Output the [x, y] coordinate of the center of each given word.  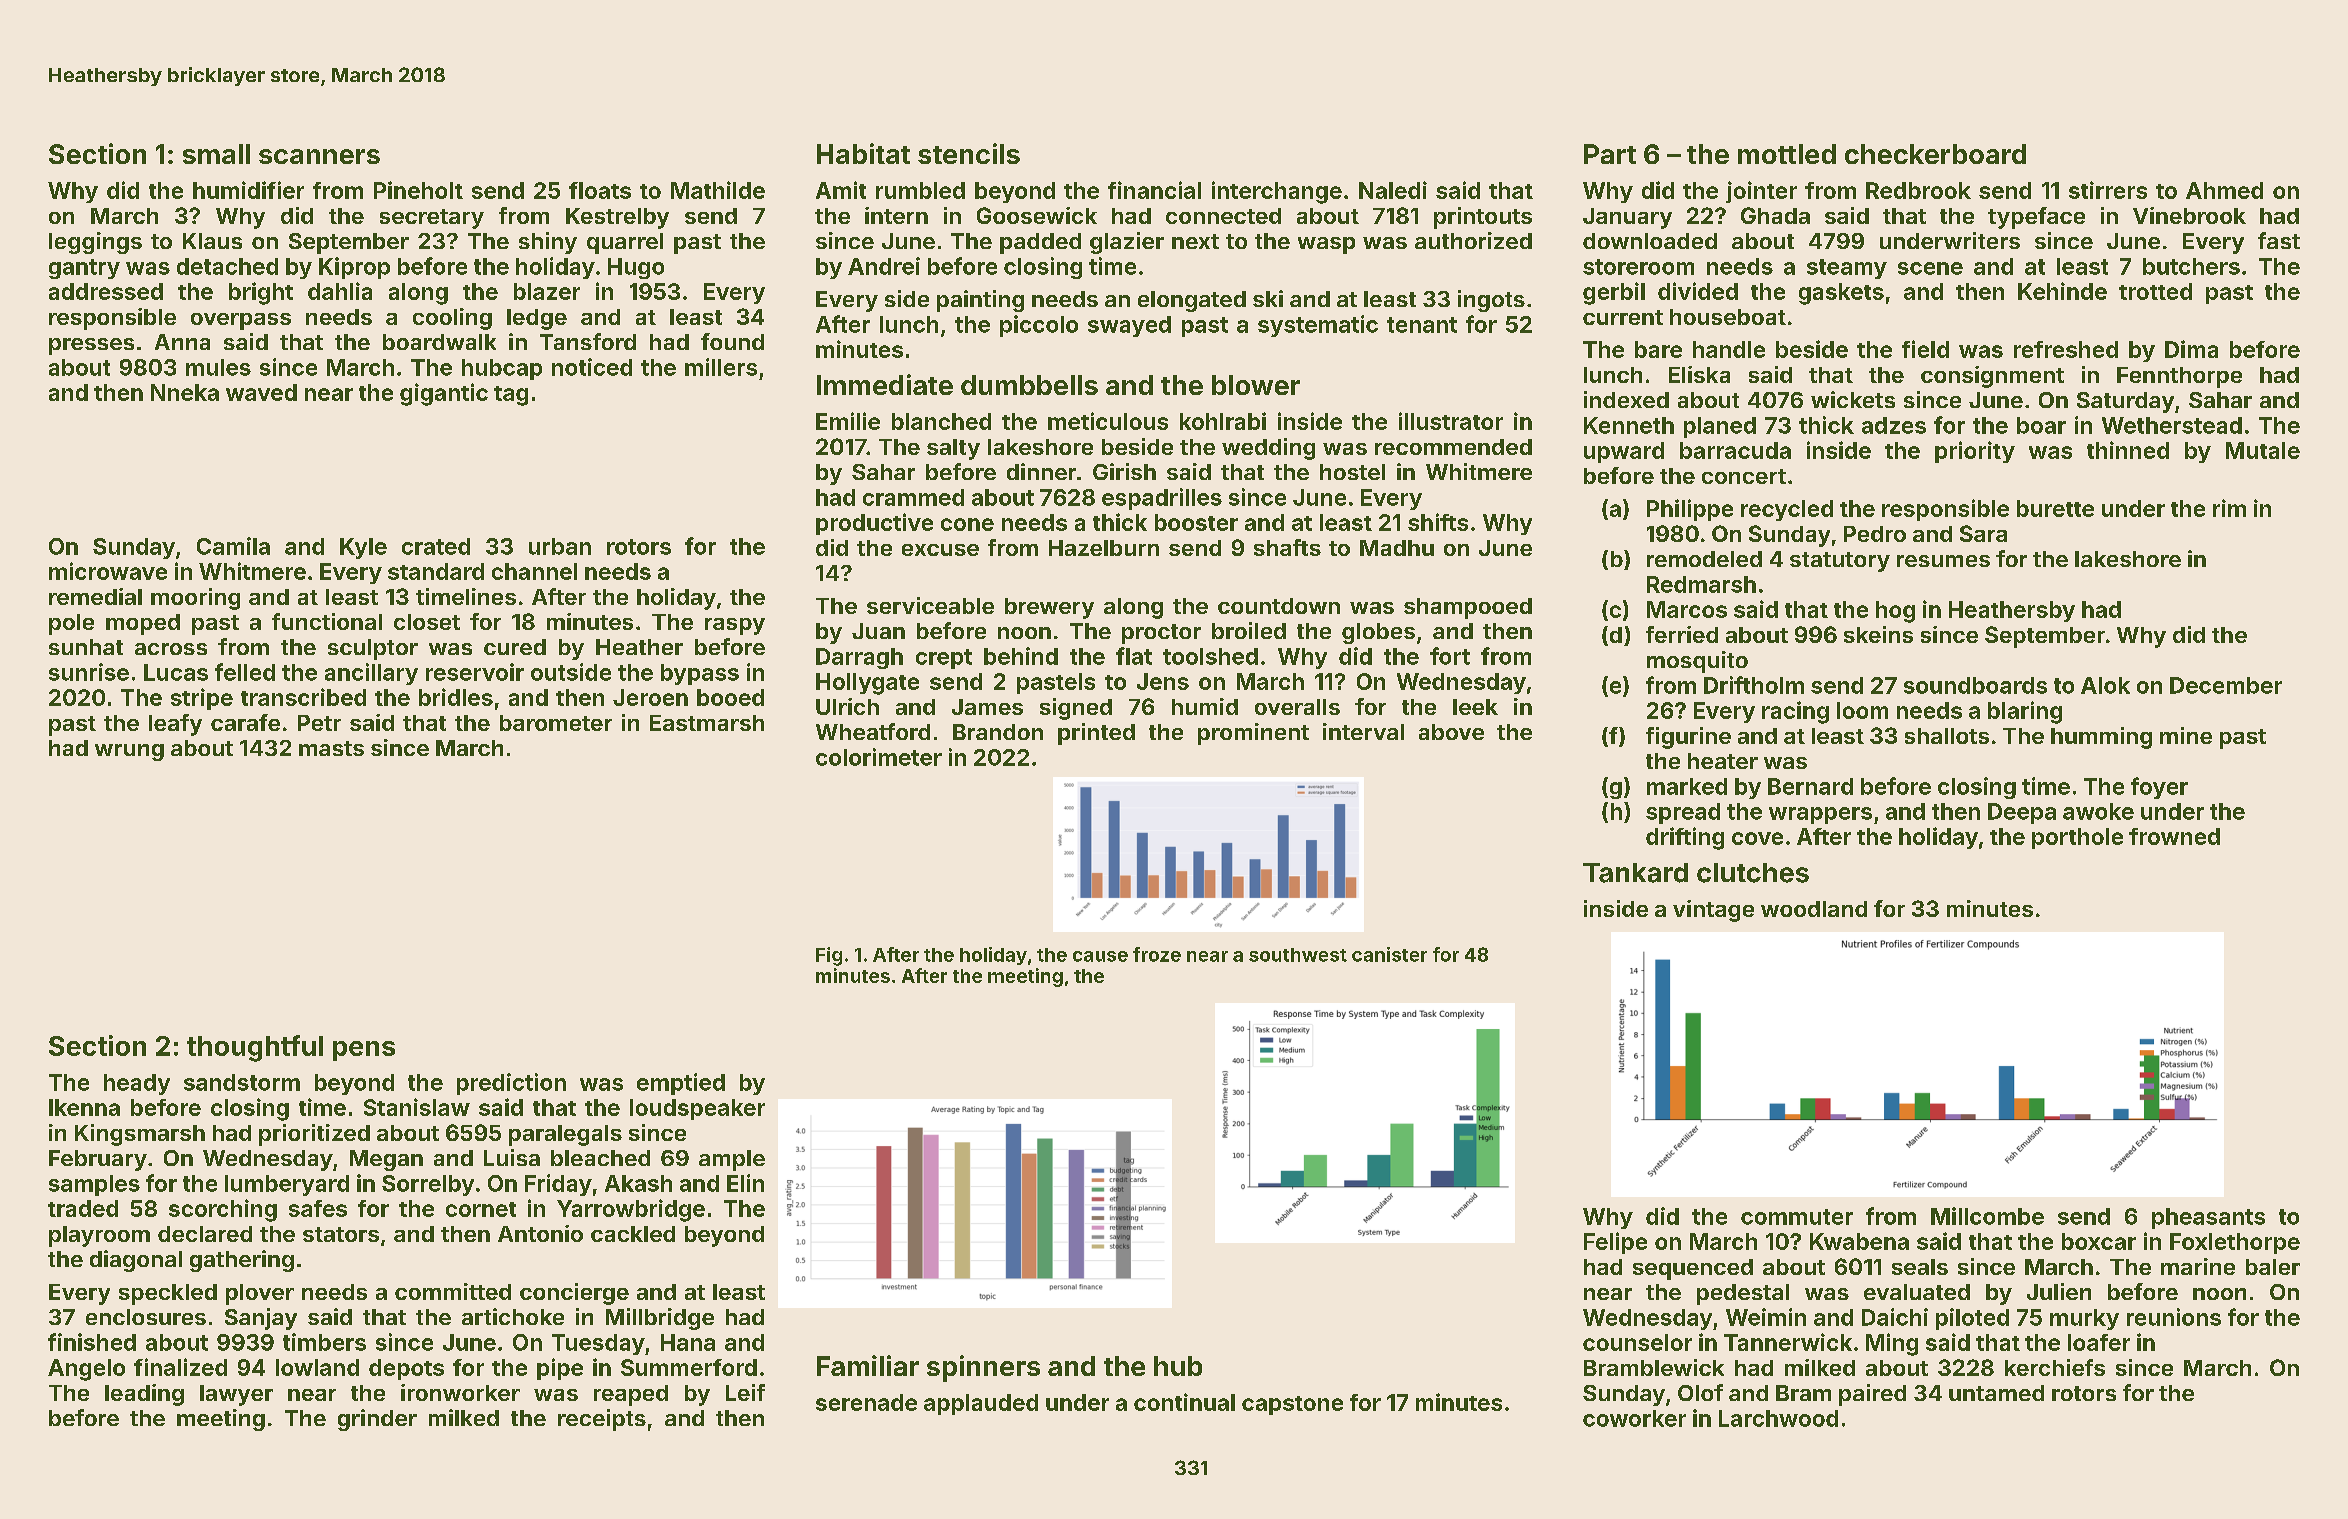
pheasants [2208, 1218]
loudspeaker [697, 1109]
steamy [1847, 269]
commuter [1797, 1217]
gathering [242, 1261]
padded [1040, 243]
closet [427, 622]
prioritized [314, 1135]
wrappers [1820, 815]
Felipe [1615, 1243]
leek [1475, 707]
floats [600, 190]
